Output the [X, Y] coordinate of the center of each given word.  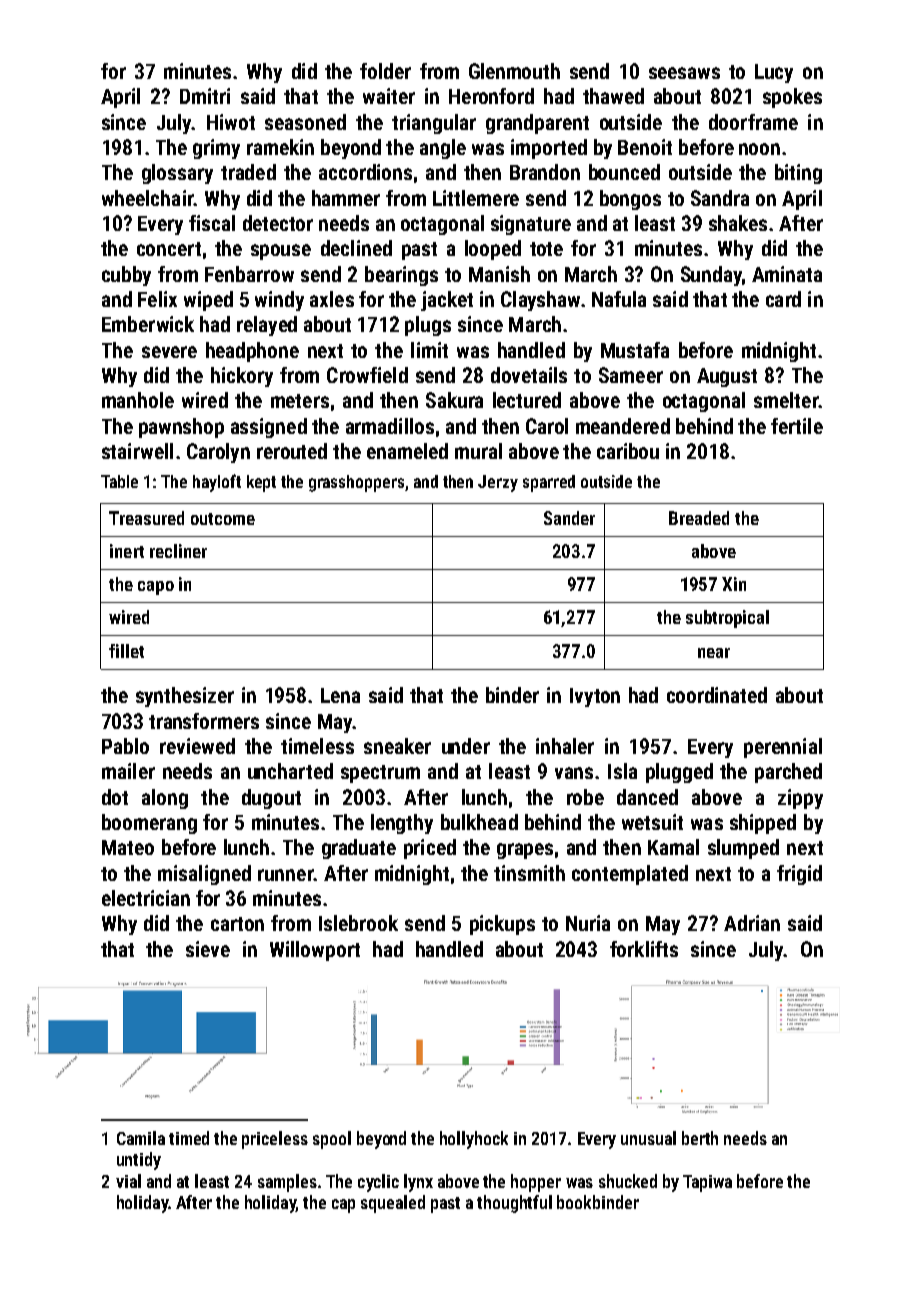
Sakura [454, 400]
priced [430, 849]
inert [127, 551]
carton [237, 924]
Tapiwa [707, 1183]
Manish [499, 274]
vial [128, 1181]
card [783, 299]
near [714, 653]
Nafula [619, 299]
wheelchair [148, 198]
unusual [648, 1138]
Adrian [752, 923]
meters [300, 401]
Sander [569, 518]
